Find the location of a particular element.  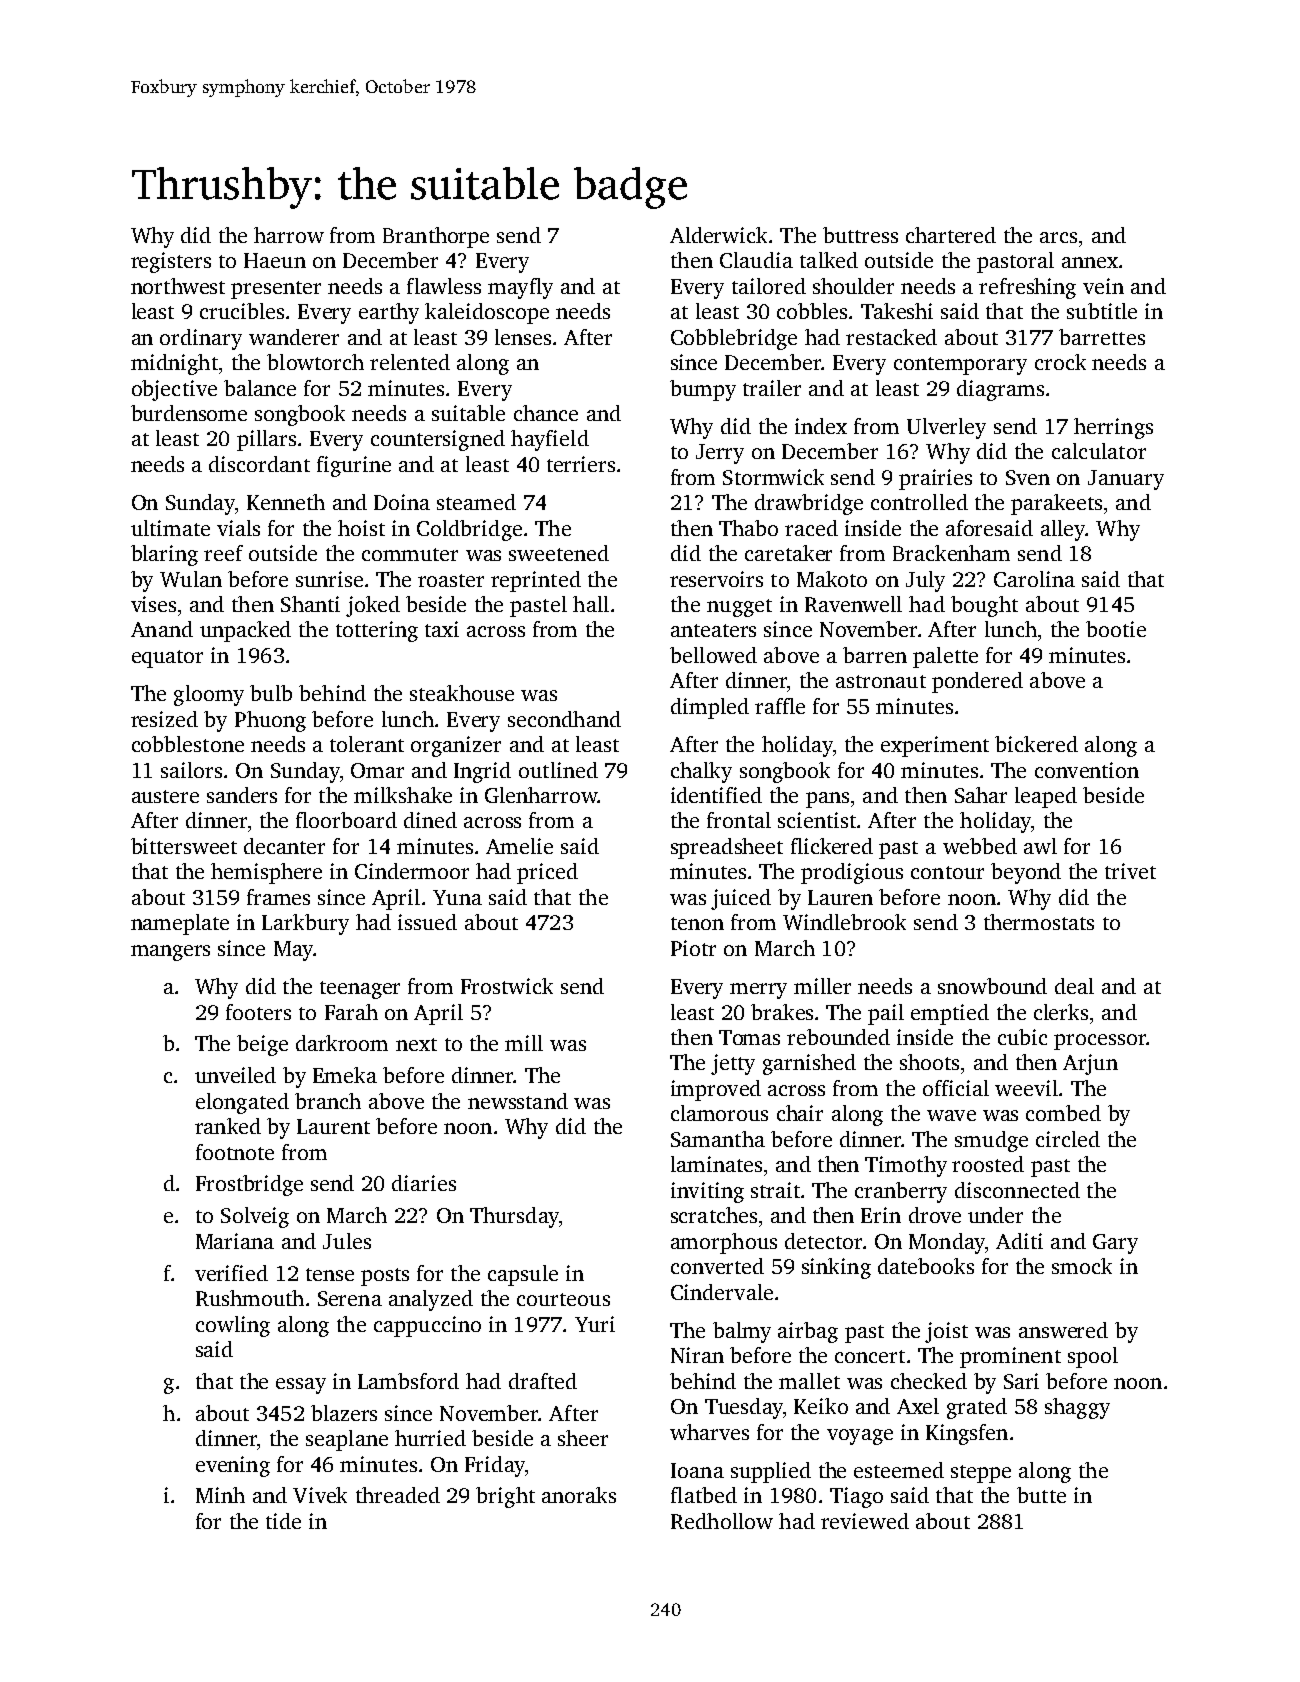

anoraks is located at coordinates (579, 1495).
